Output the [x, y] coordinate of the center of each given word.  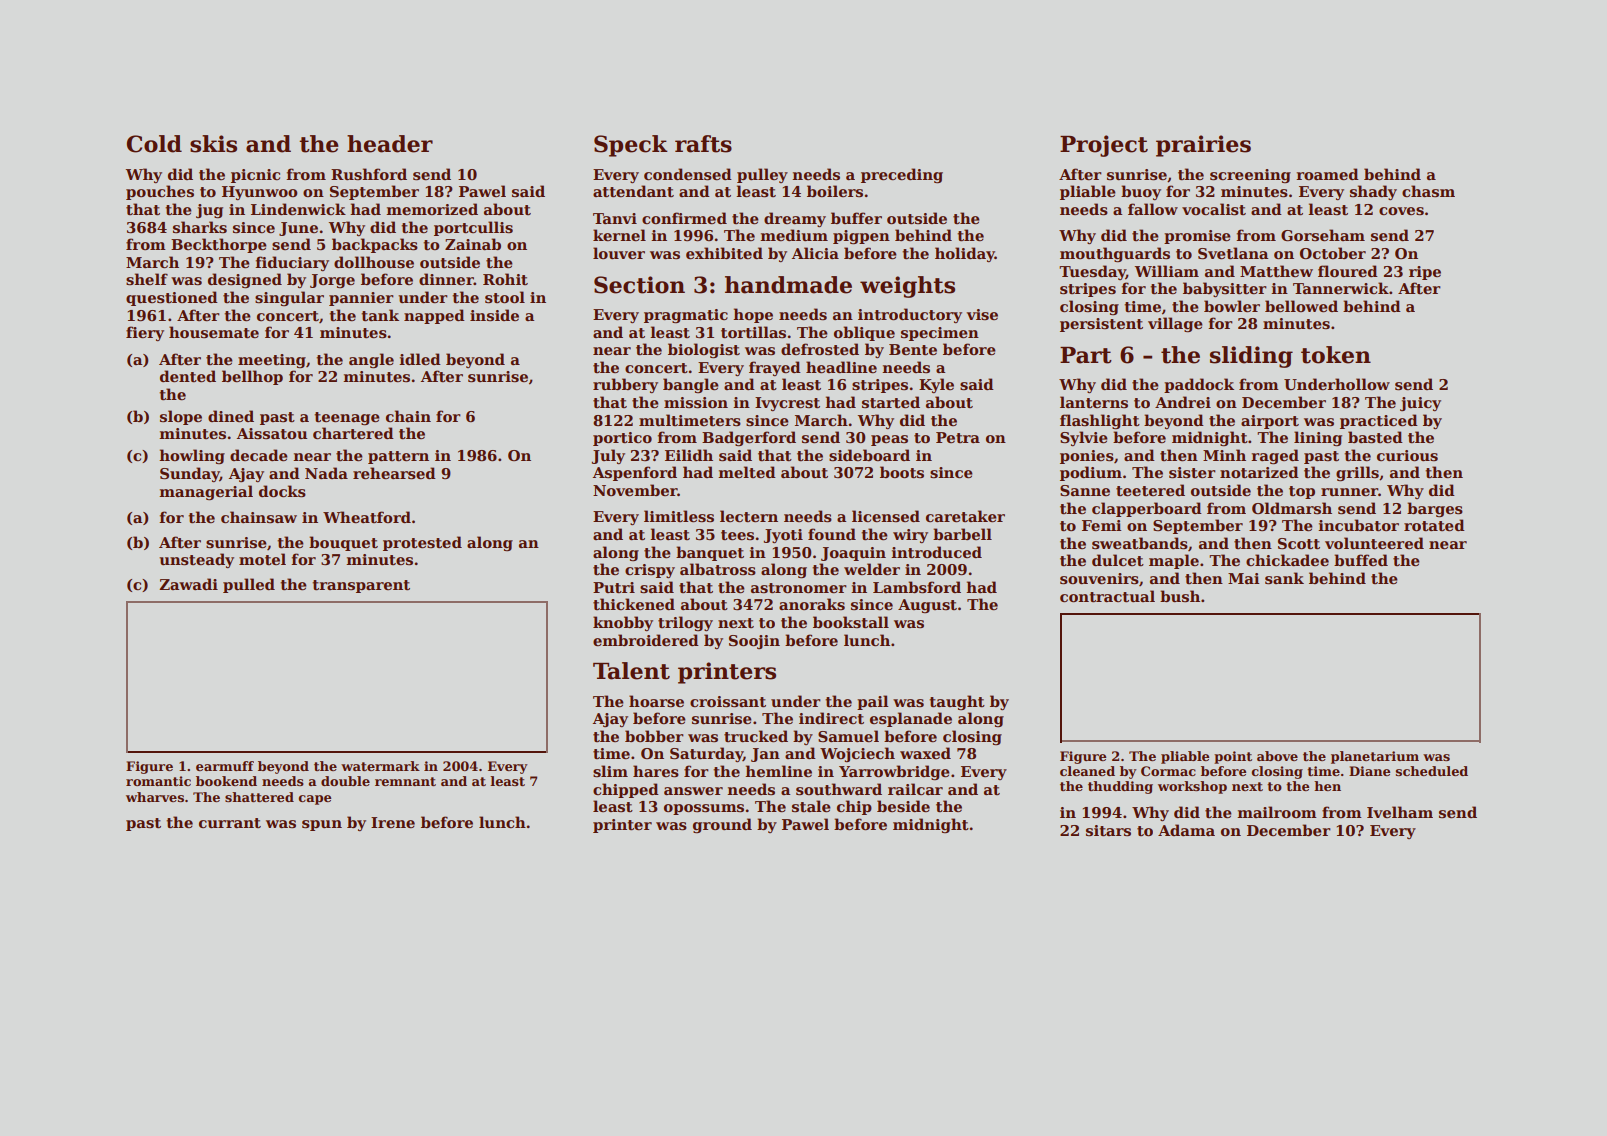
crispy [650, 571]
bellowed [1301, 306]
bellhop [252, 377]
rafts [703, 144]
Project [1104, 146]
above [1277, 756]
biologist [704, 351]
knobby [623, 623]
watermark [380, 766]
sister [1192, 473]
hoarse [656, 701]
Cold [154, 144]
